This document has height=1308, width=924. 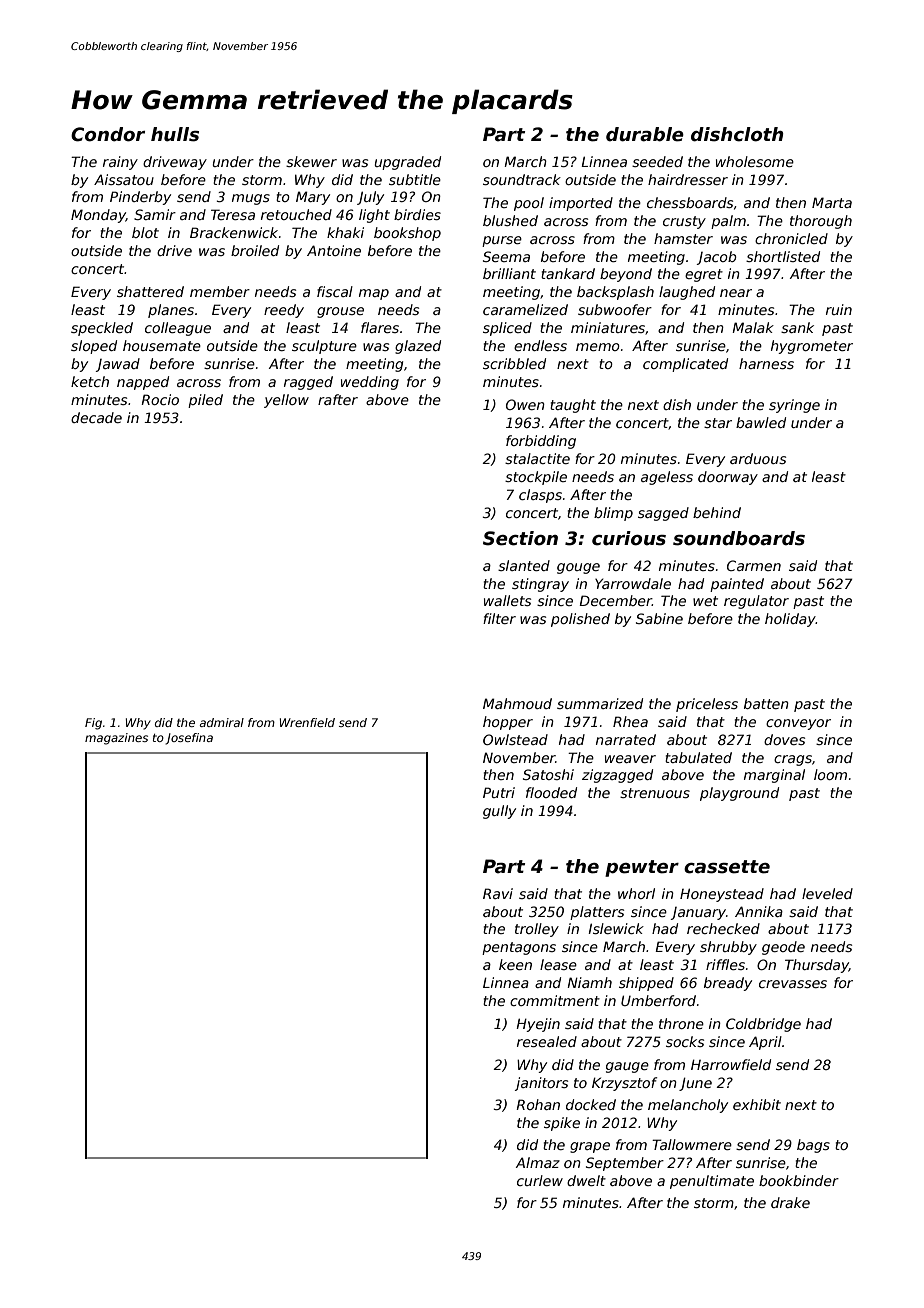 I want to click on curlew, so click(x=540, y=1180).
